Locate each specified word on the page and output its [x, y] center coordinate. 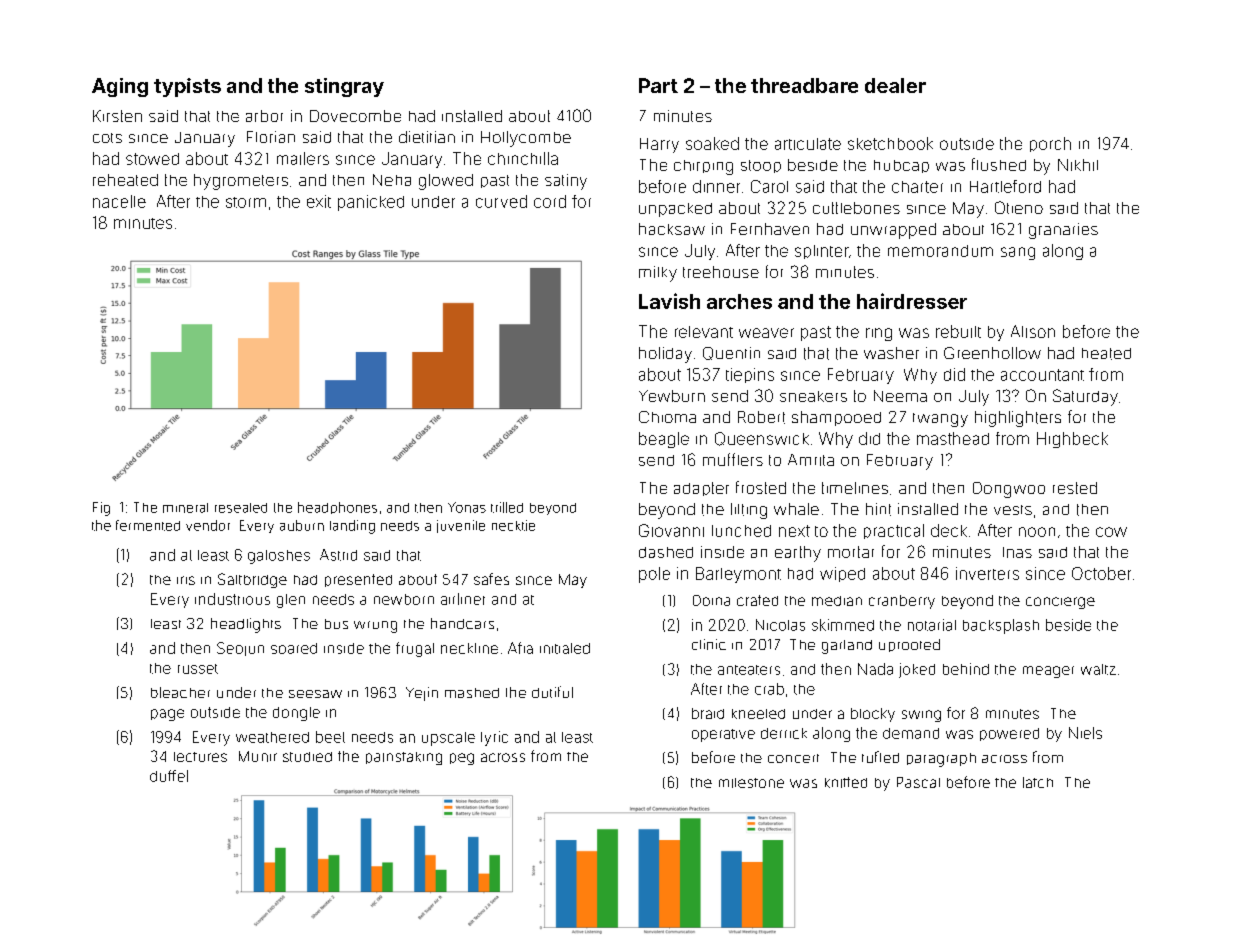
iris [186, 580]
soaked [712, 143]
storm [246, 202]
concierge [1060, 603]
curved [501, 201]
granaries [1063, 231]
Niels [1085, 733]
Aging [120, 87]
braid [708, 713]
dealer [895, 85]
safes [491, 579]
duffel [169, 776]
